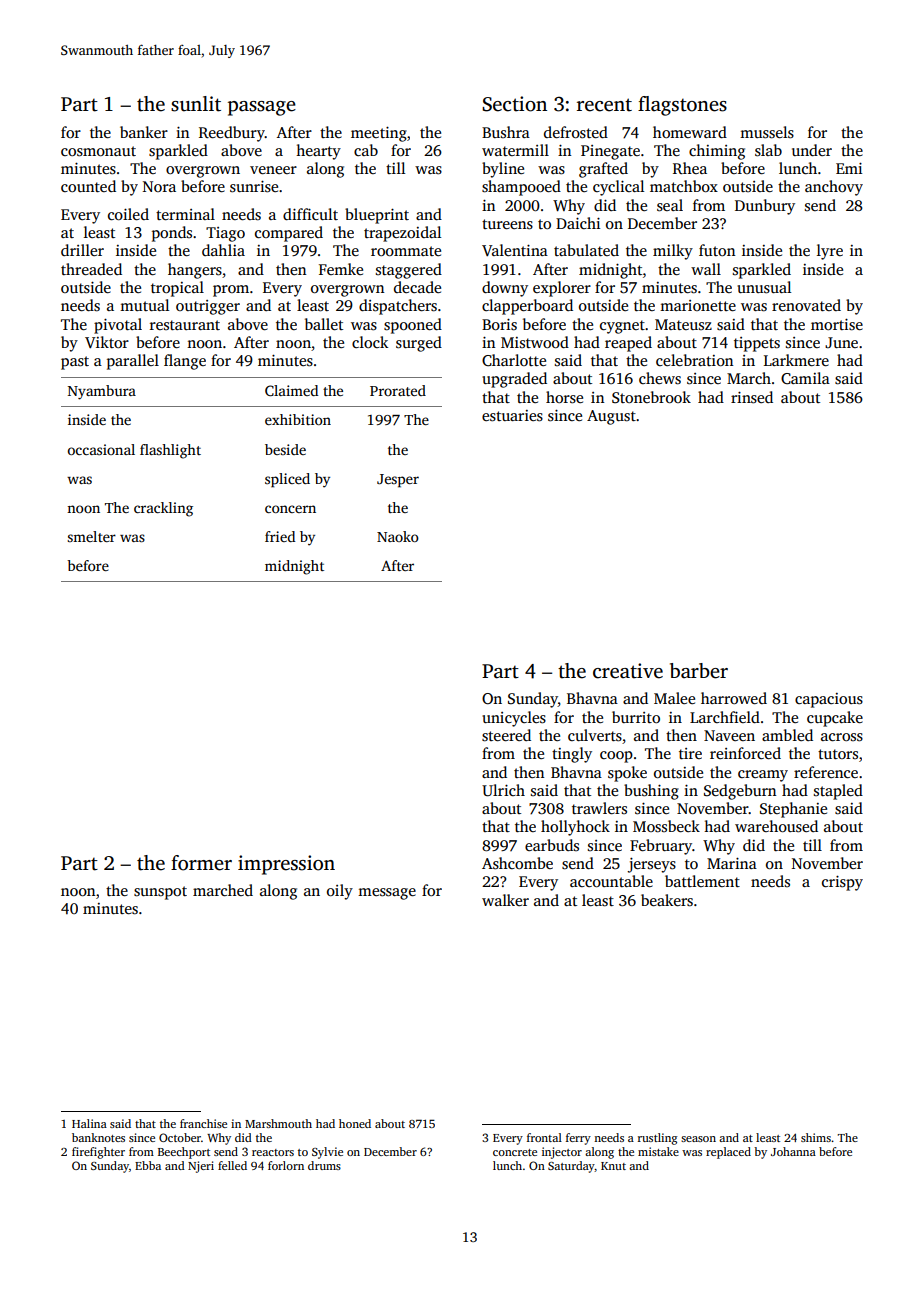  I want to click on chiming, so click(717, 152).
